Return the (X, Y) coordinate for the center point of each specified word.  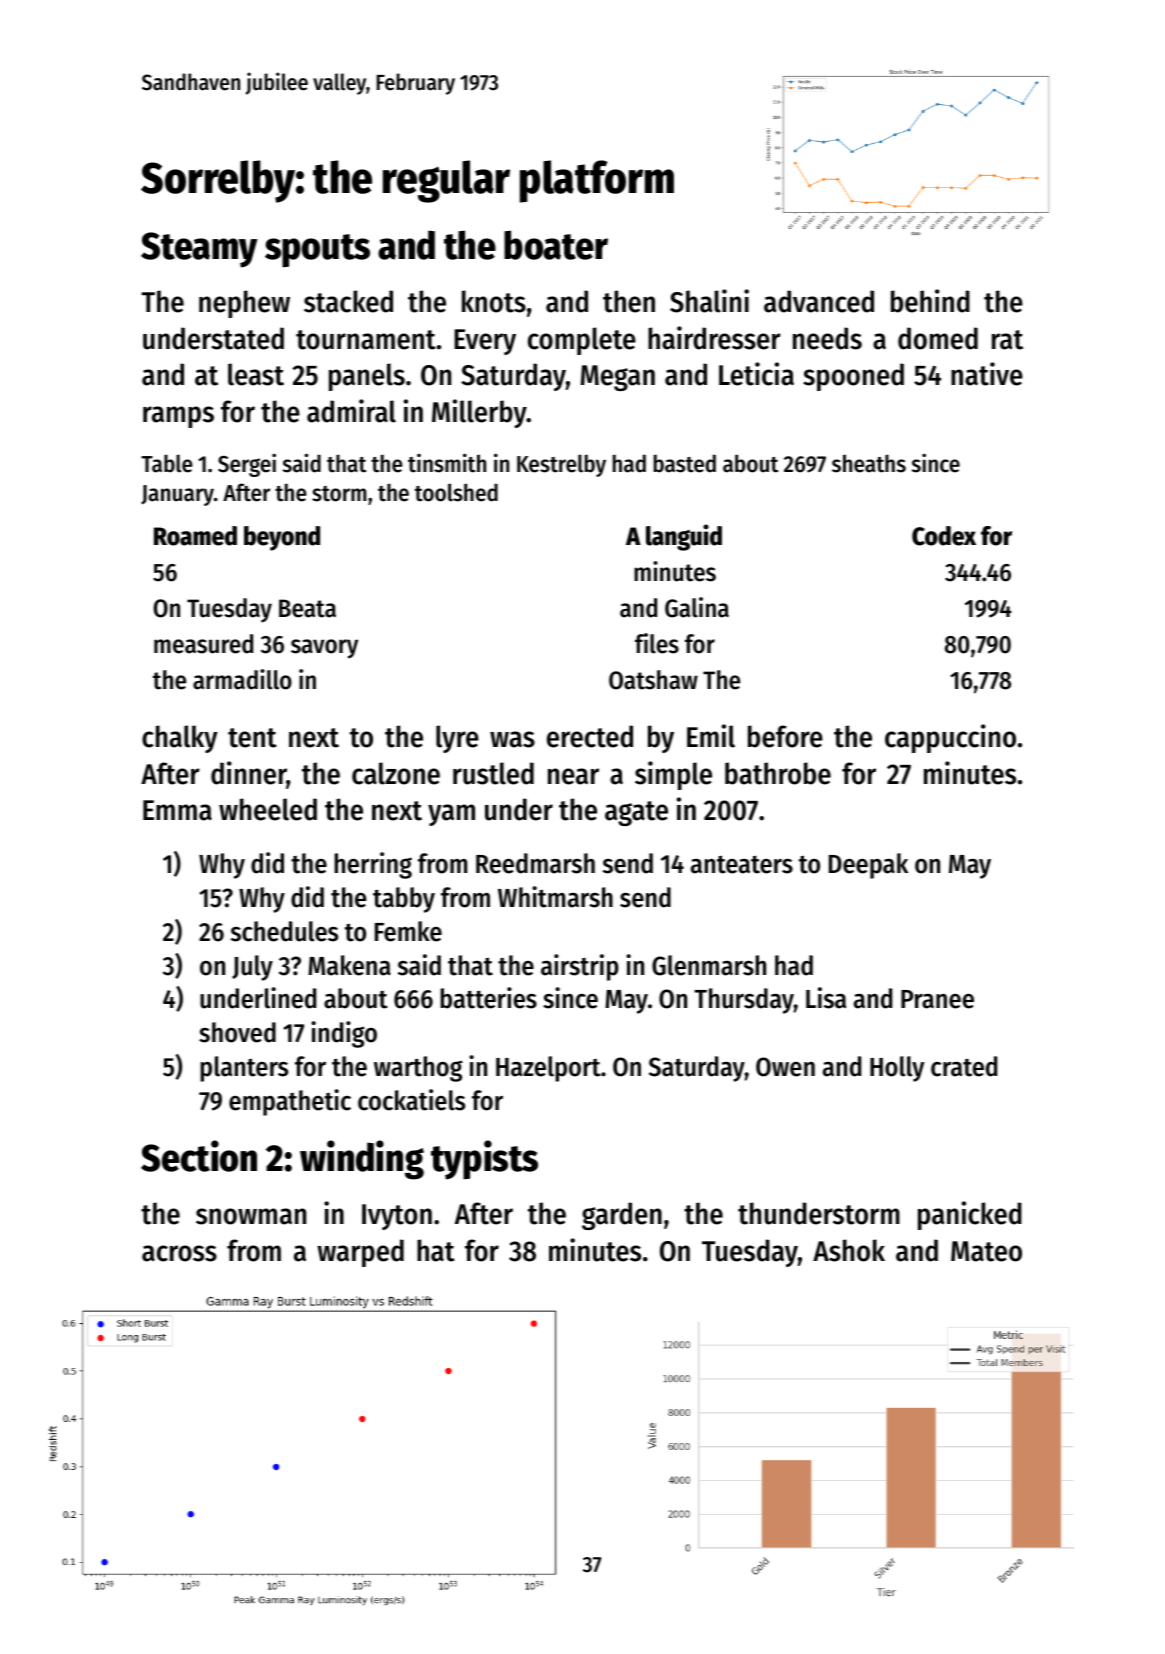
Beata (307, 608)
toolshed (456, 492)
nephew (244, 304)
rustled (493, 773)
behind (930, 301)
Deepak (868, 866)
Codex (944, 536)
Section (199, 1156)
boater (556, 245)
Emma (177, 810)
